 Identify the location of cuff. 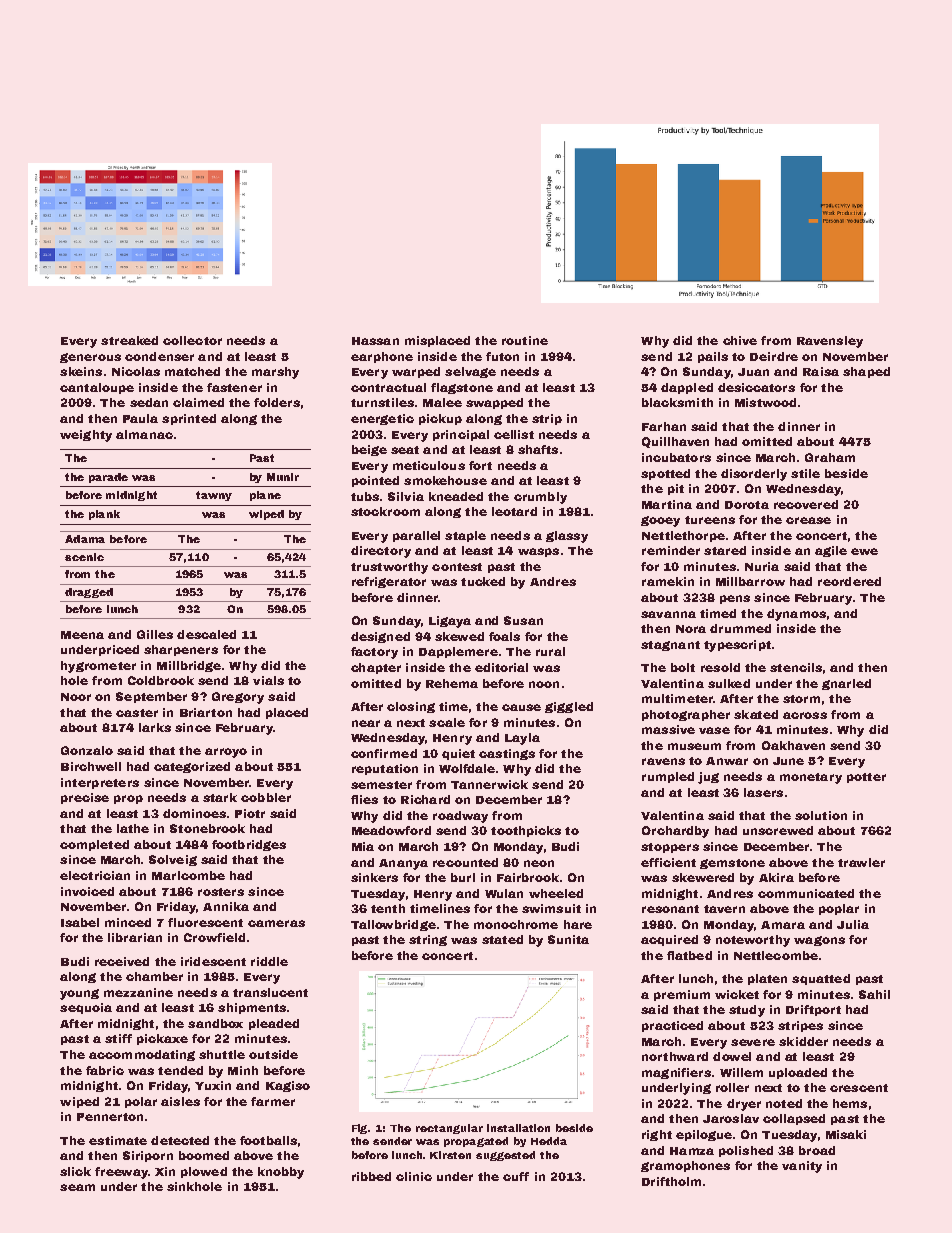
(516, 1176).
